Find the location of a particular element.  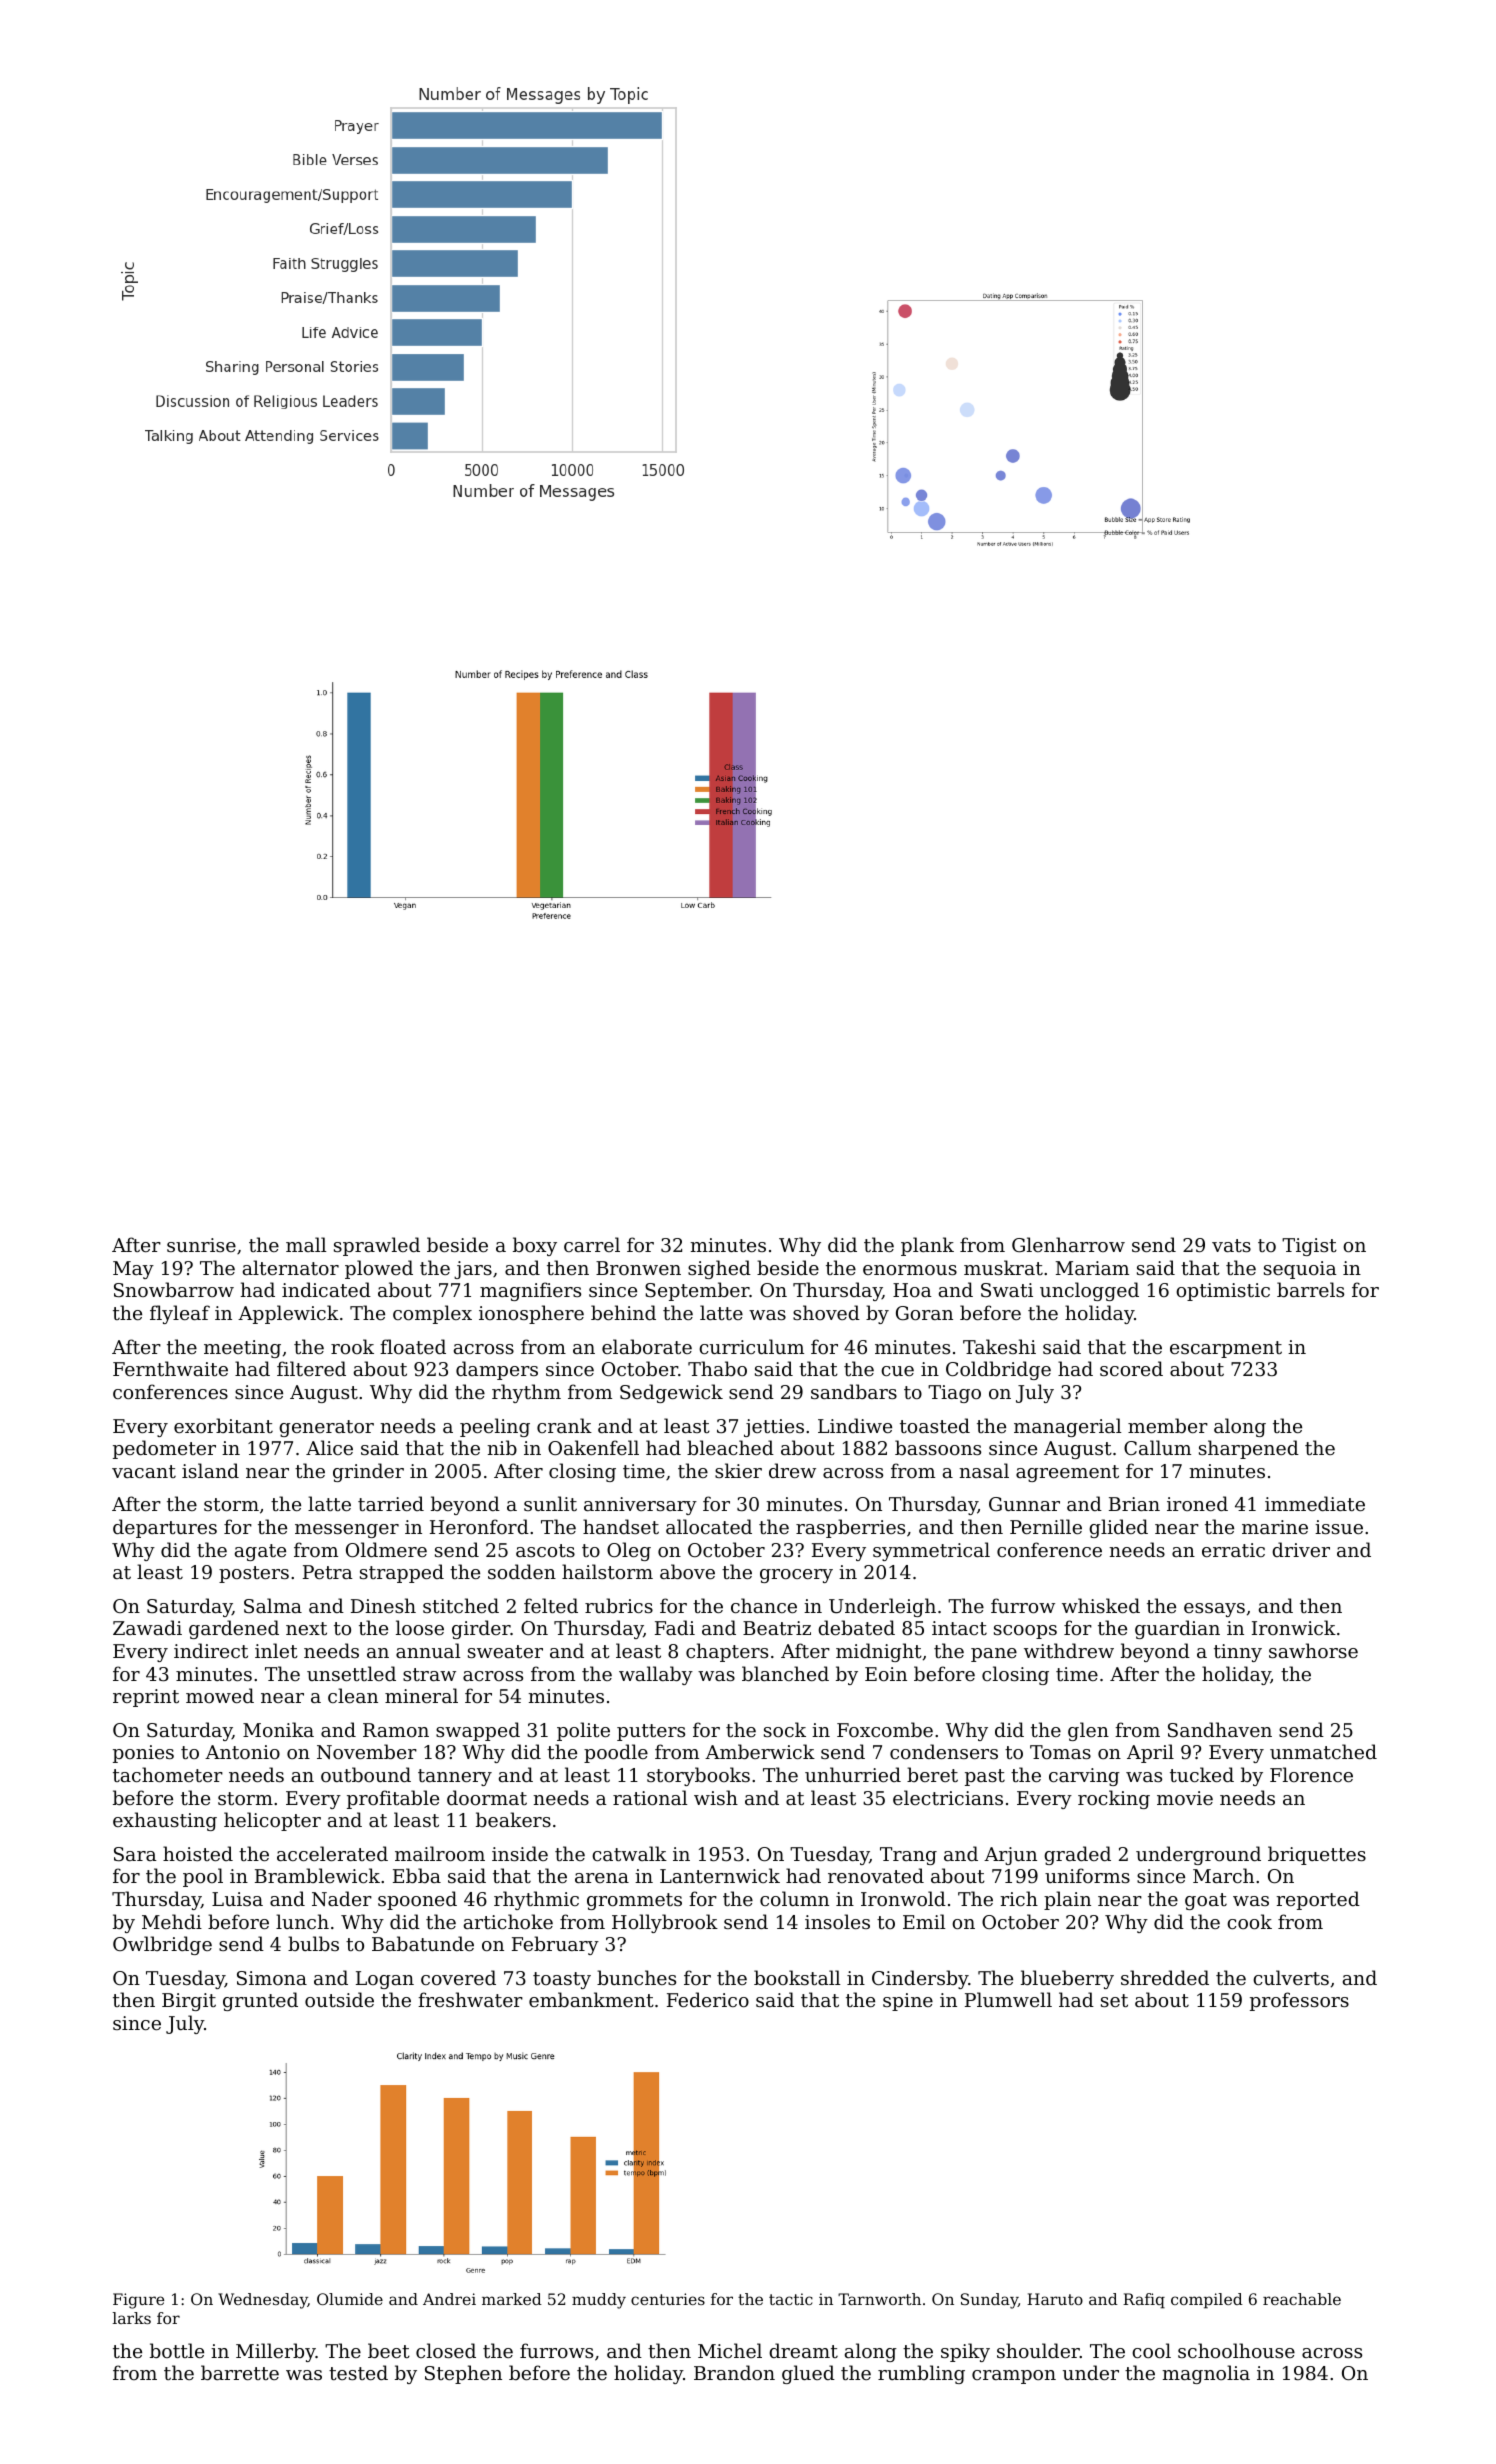

member is located at coordinates (1168, 1425).
